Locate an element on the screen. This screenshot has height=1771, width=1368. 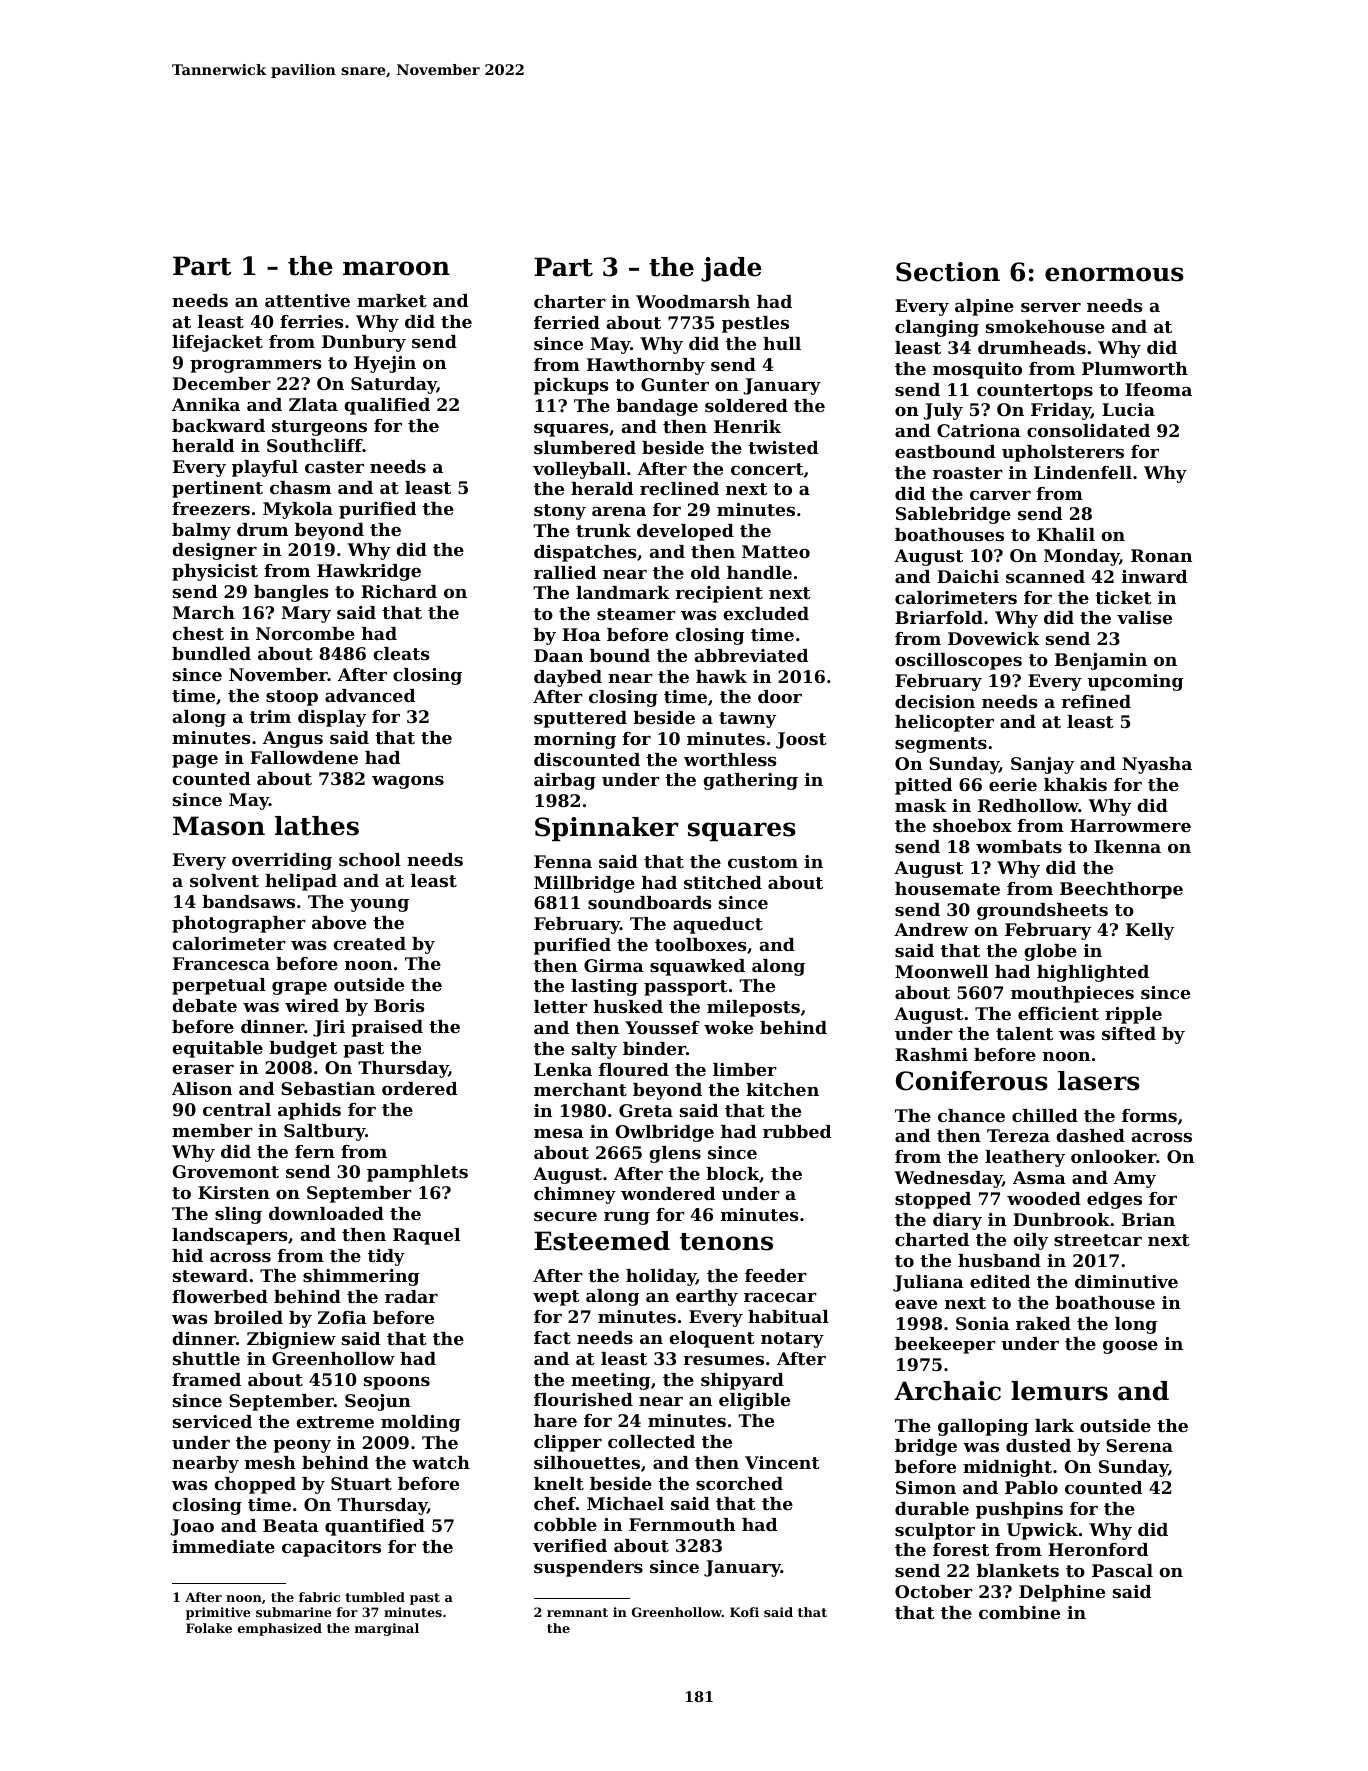
Kelly is located at coordinates (1150, 931).
